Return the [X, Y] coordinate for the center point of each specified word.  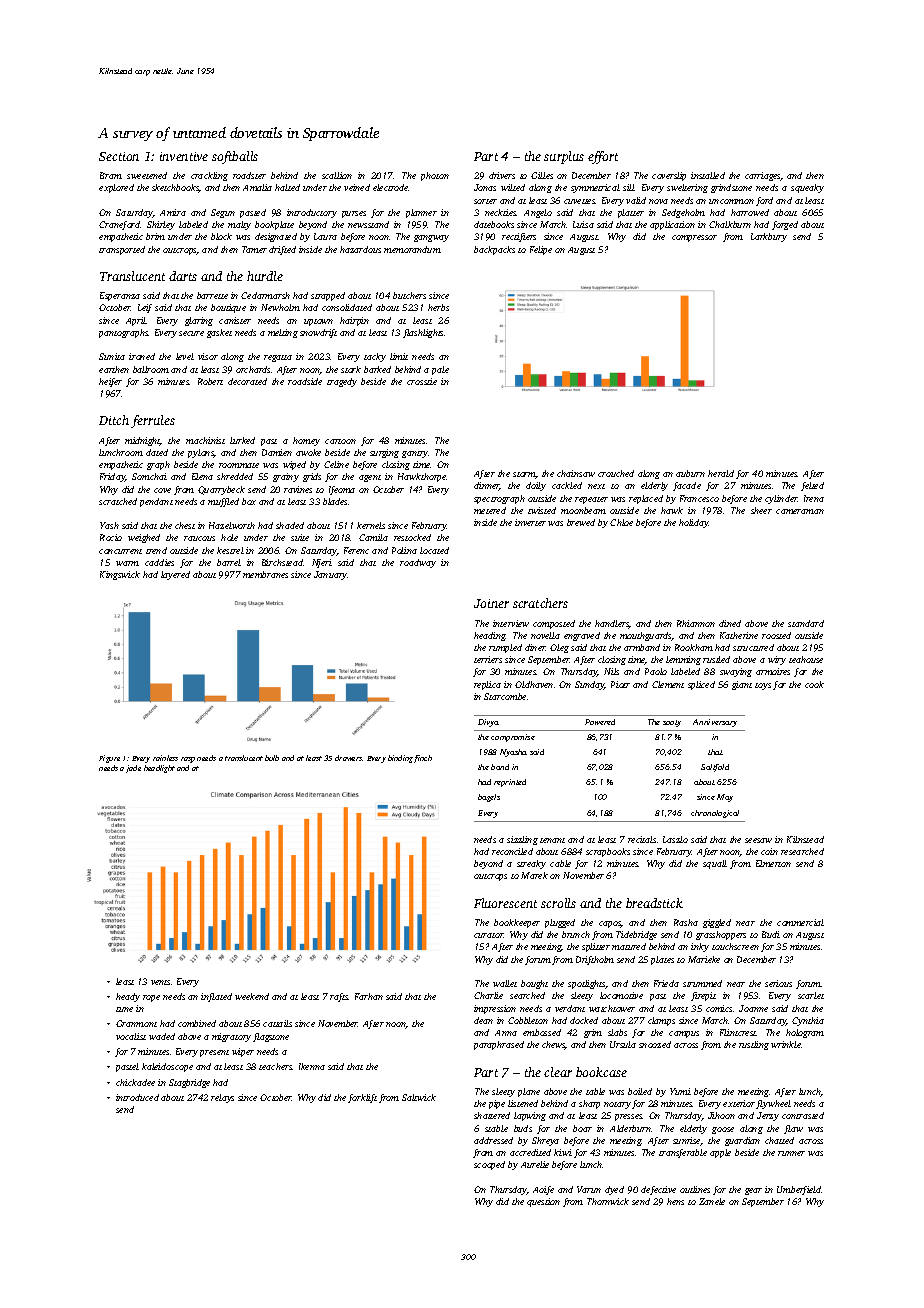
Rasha [686, 922]
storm [524, 475]
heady [128, 997]
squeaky [807, 188]
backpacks [494, 250]
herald [721, 473]
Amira [173, 212]
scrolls [558, 903]
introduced [137, 1097]
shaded [290, 525]
